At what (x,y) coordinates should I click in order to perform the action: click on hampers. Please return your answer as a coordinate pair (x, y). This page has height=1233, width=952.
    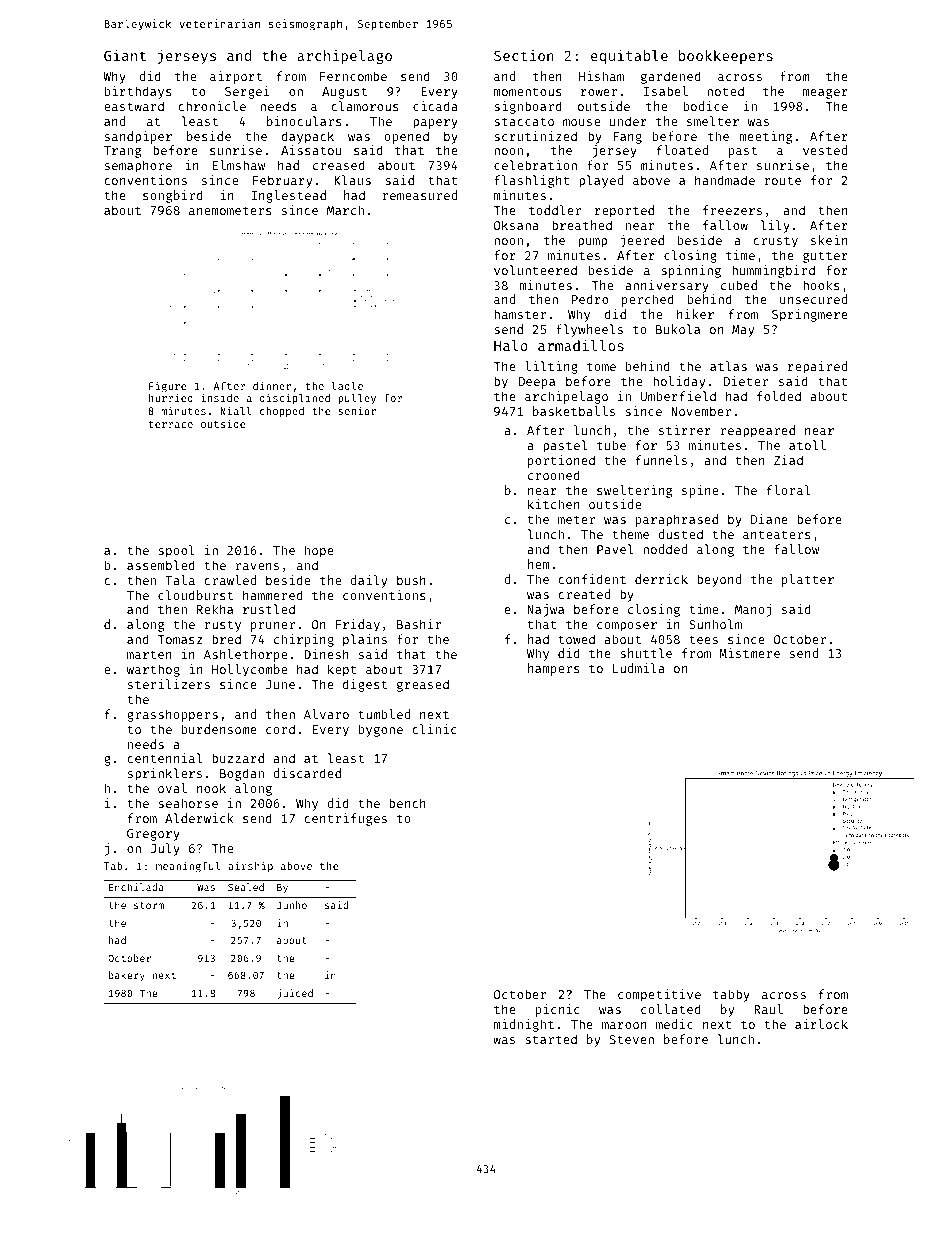
    Looking at the image, I should click on (554, 669).
